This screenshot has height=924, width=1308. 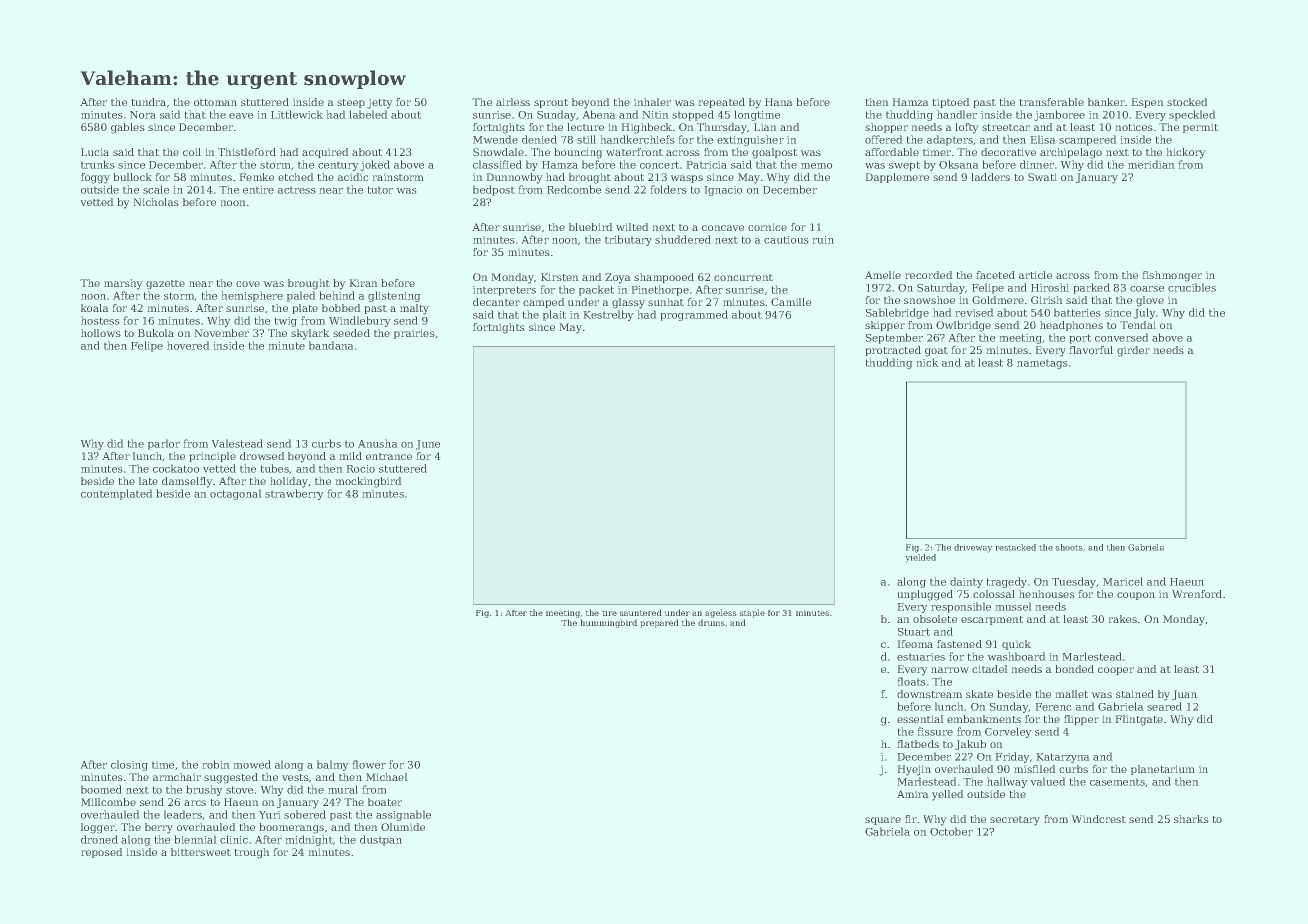 I want to click on flower, so click(x=369, y=764).
